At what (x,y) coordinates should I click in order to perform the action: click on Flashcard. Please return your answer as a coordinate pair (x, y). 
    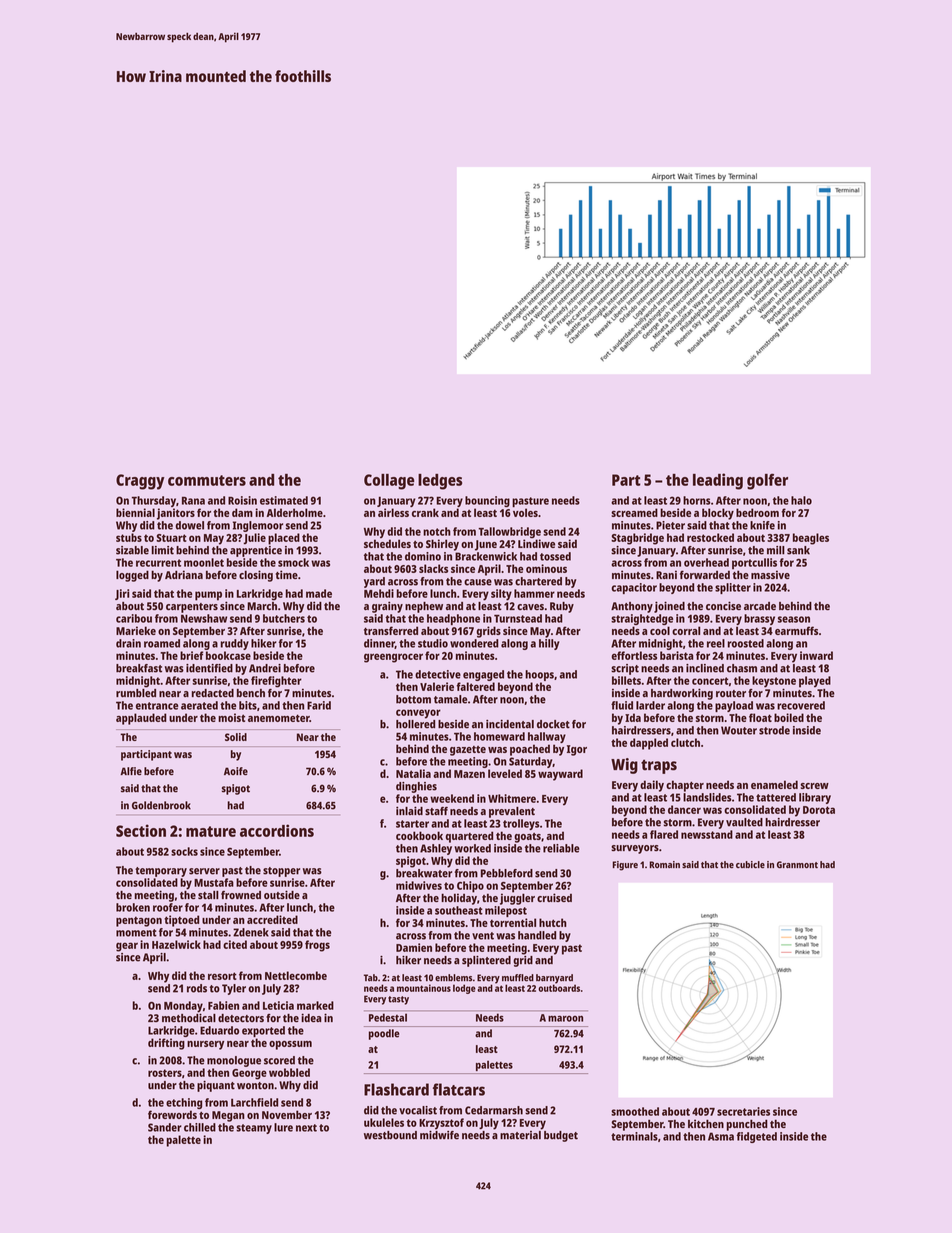
    Looking at the image, I should click on (396, 1089).
